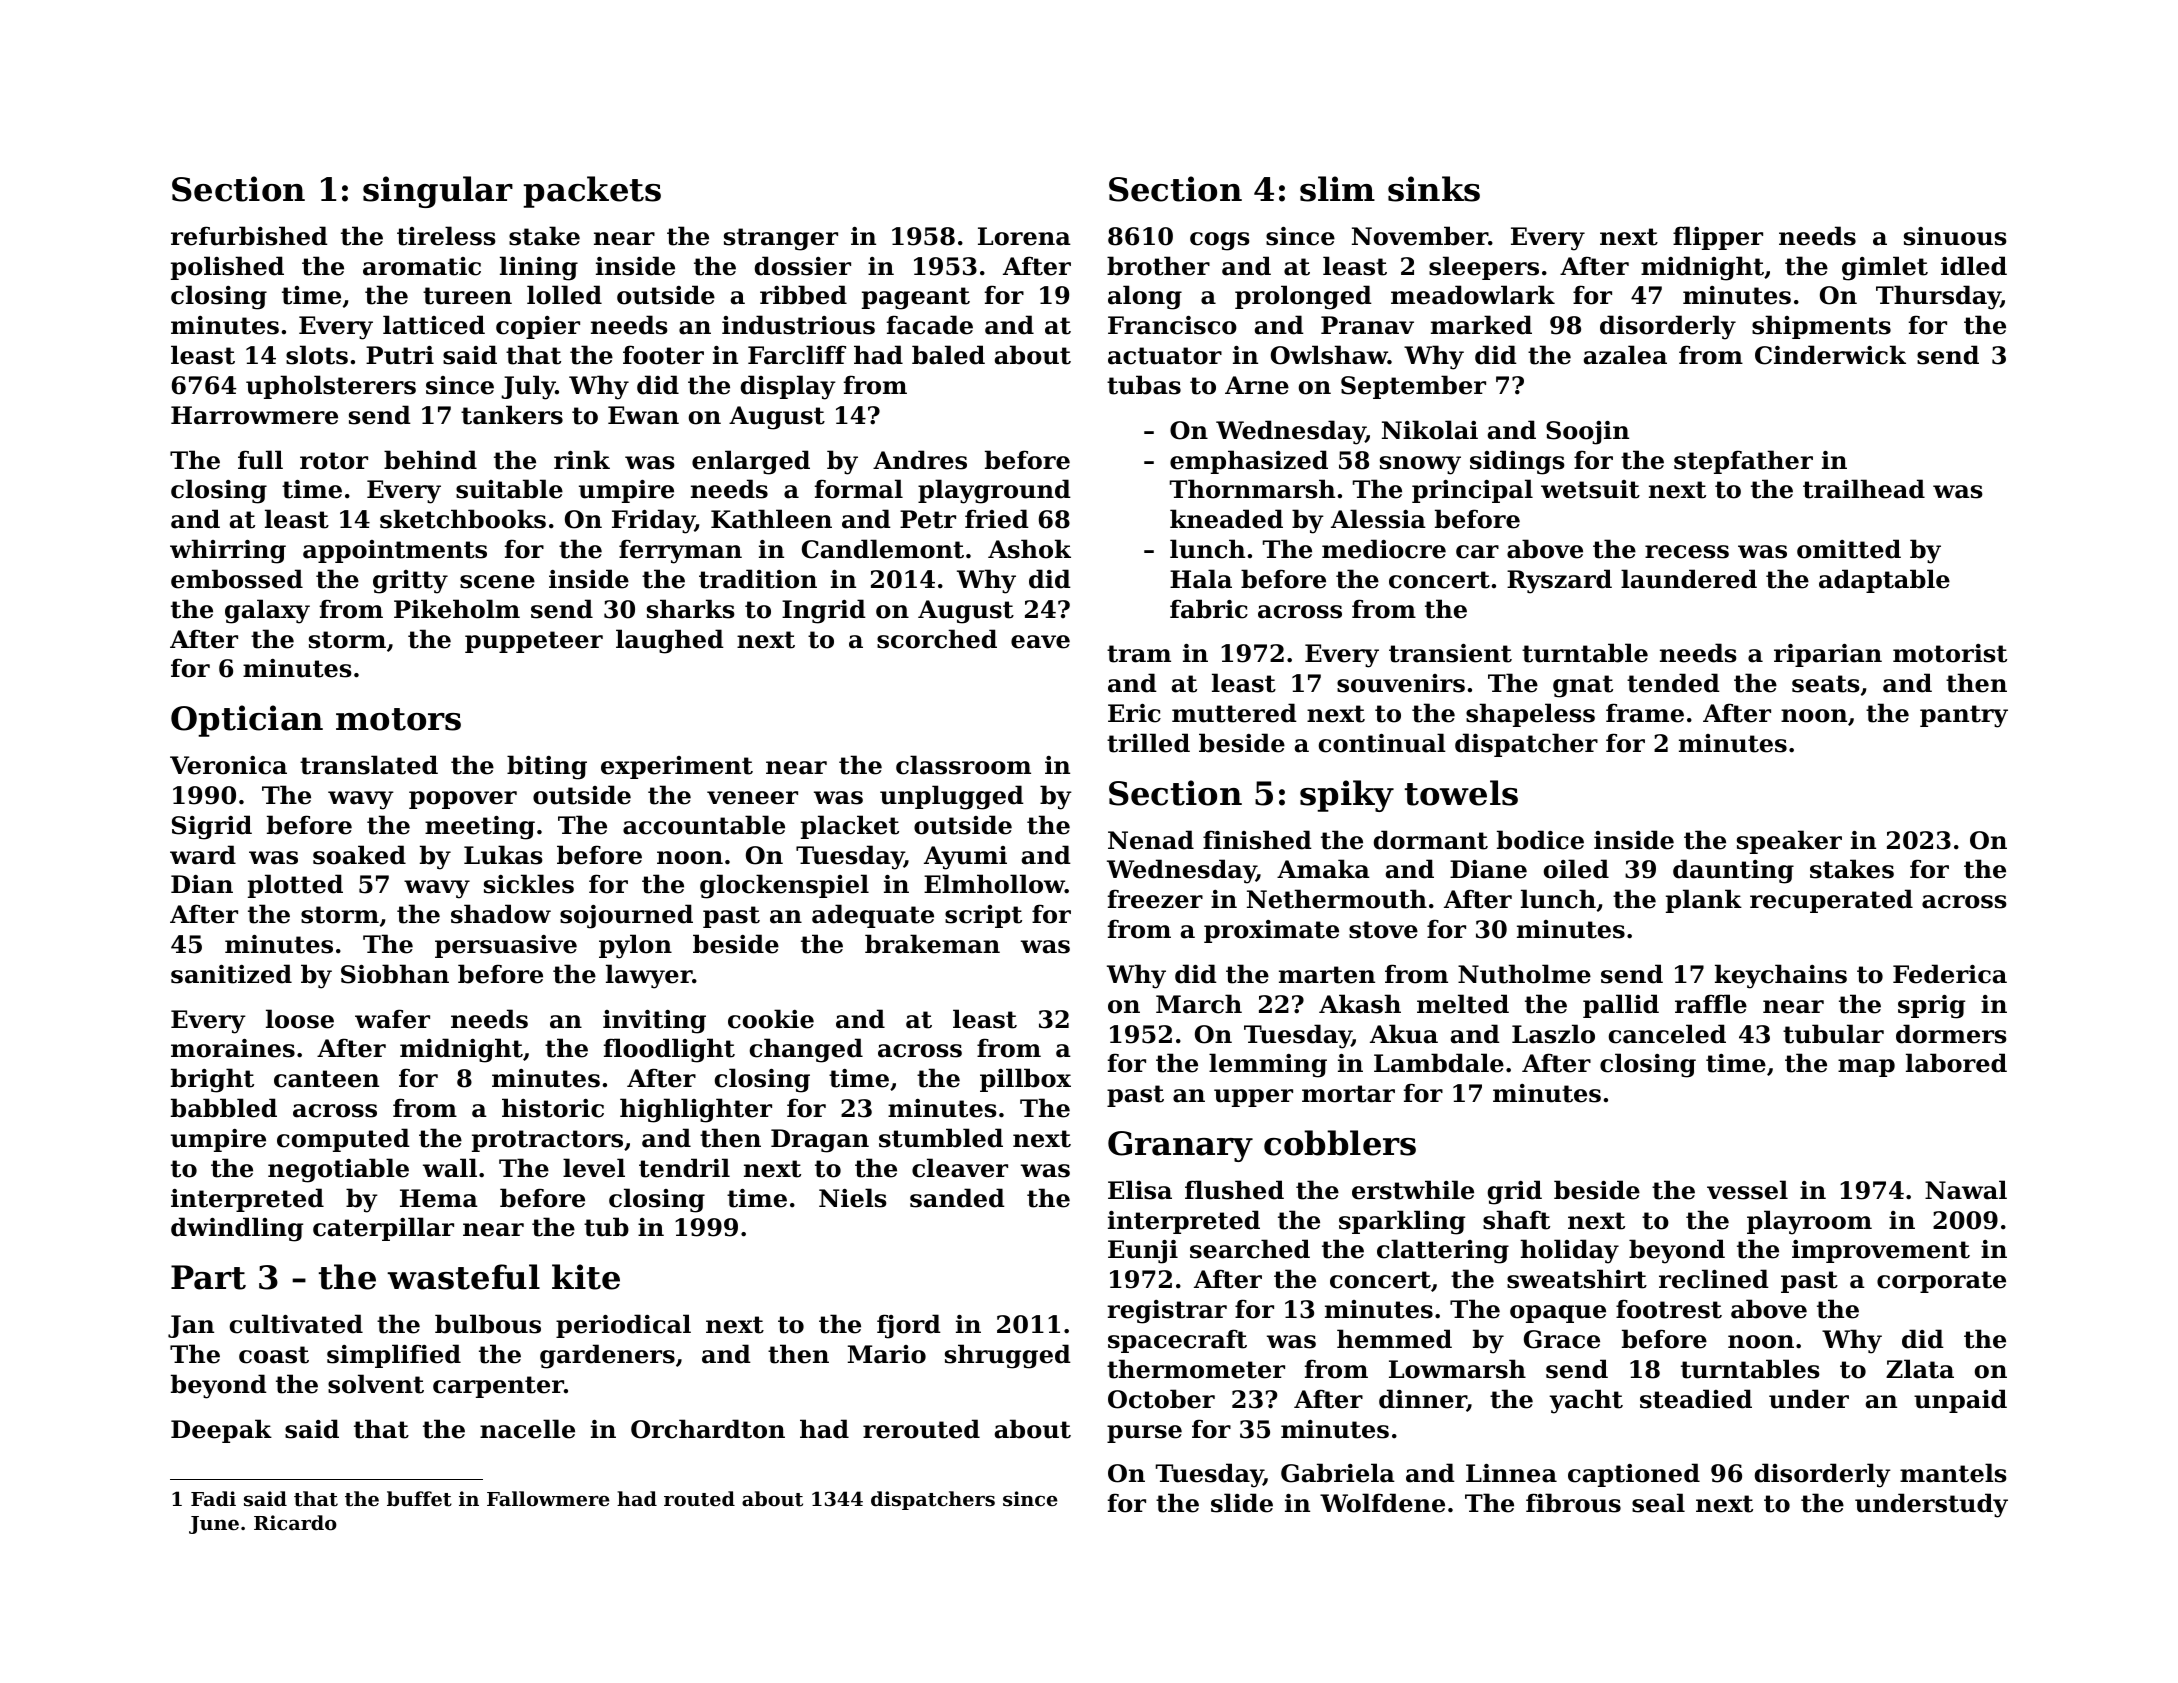 Image resolution: width=2178 pixels, height=1683 pixels. What do you see at coordinates (1434, 189) in the screenshot?
I see `sinks` at bounding box center [1434, 189].
